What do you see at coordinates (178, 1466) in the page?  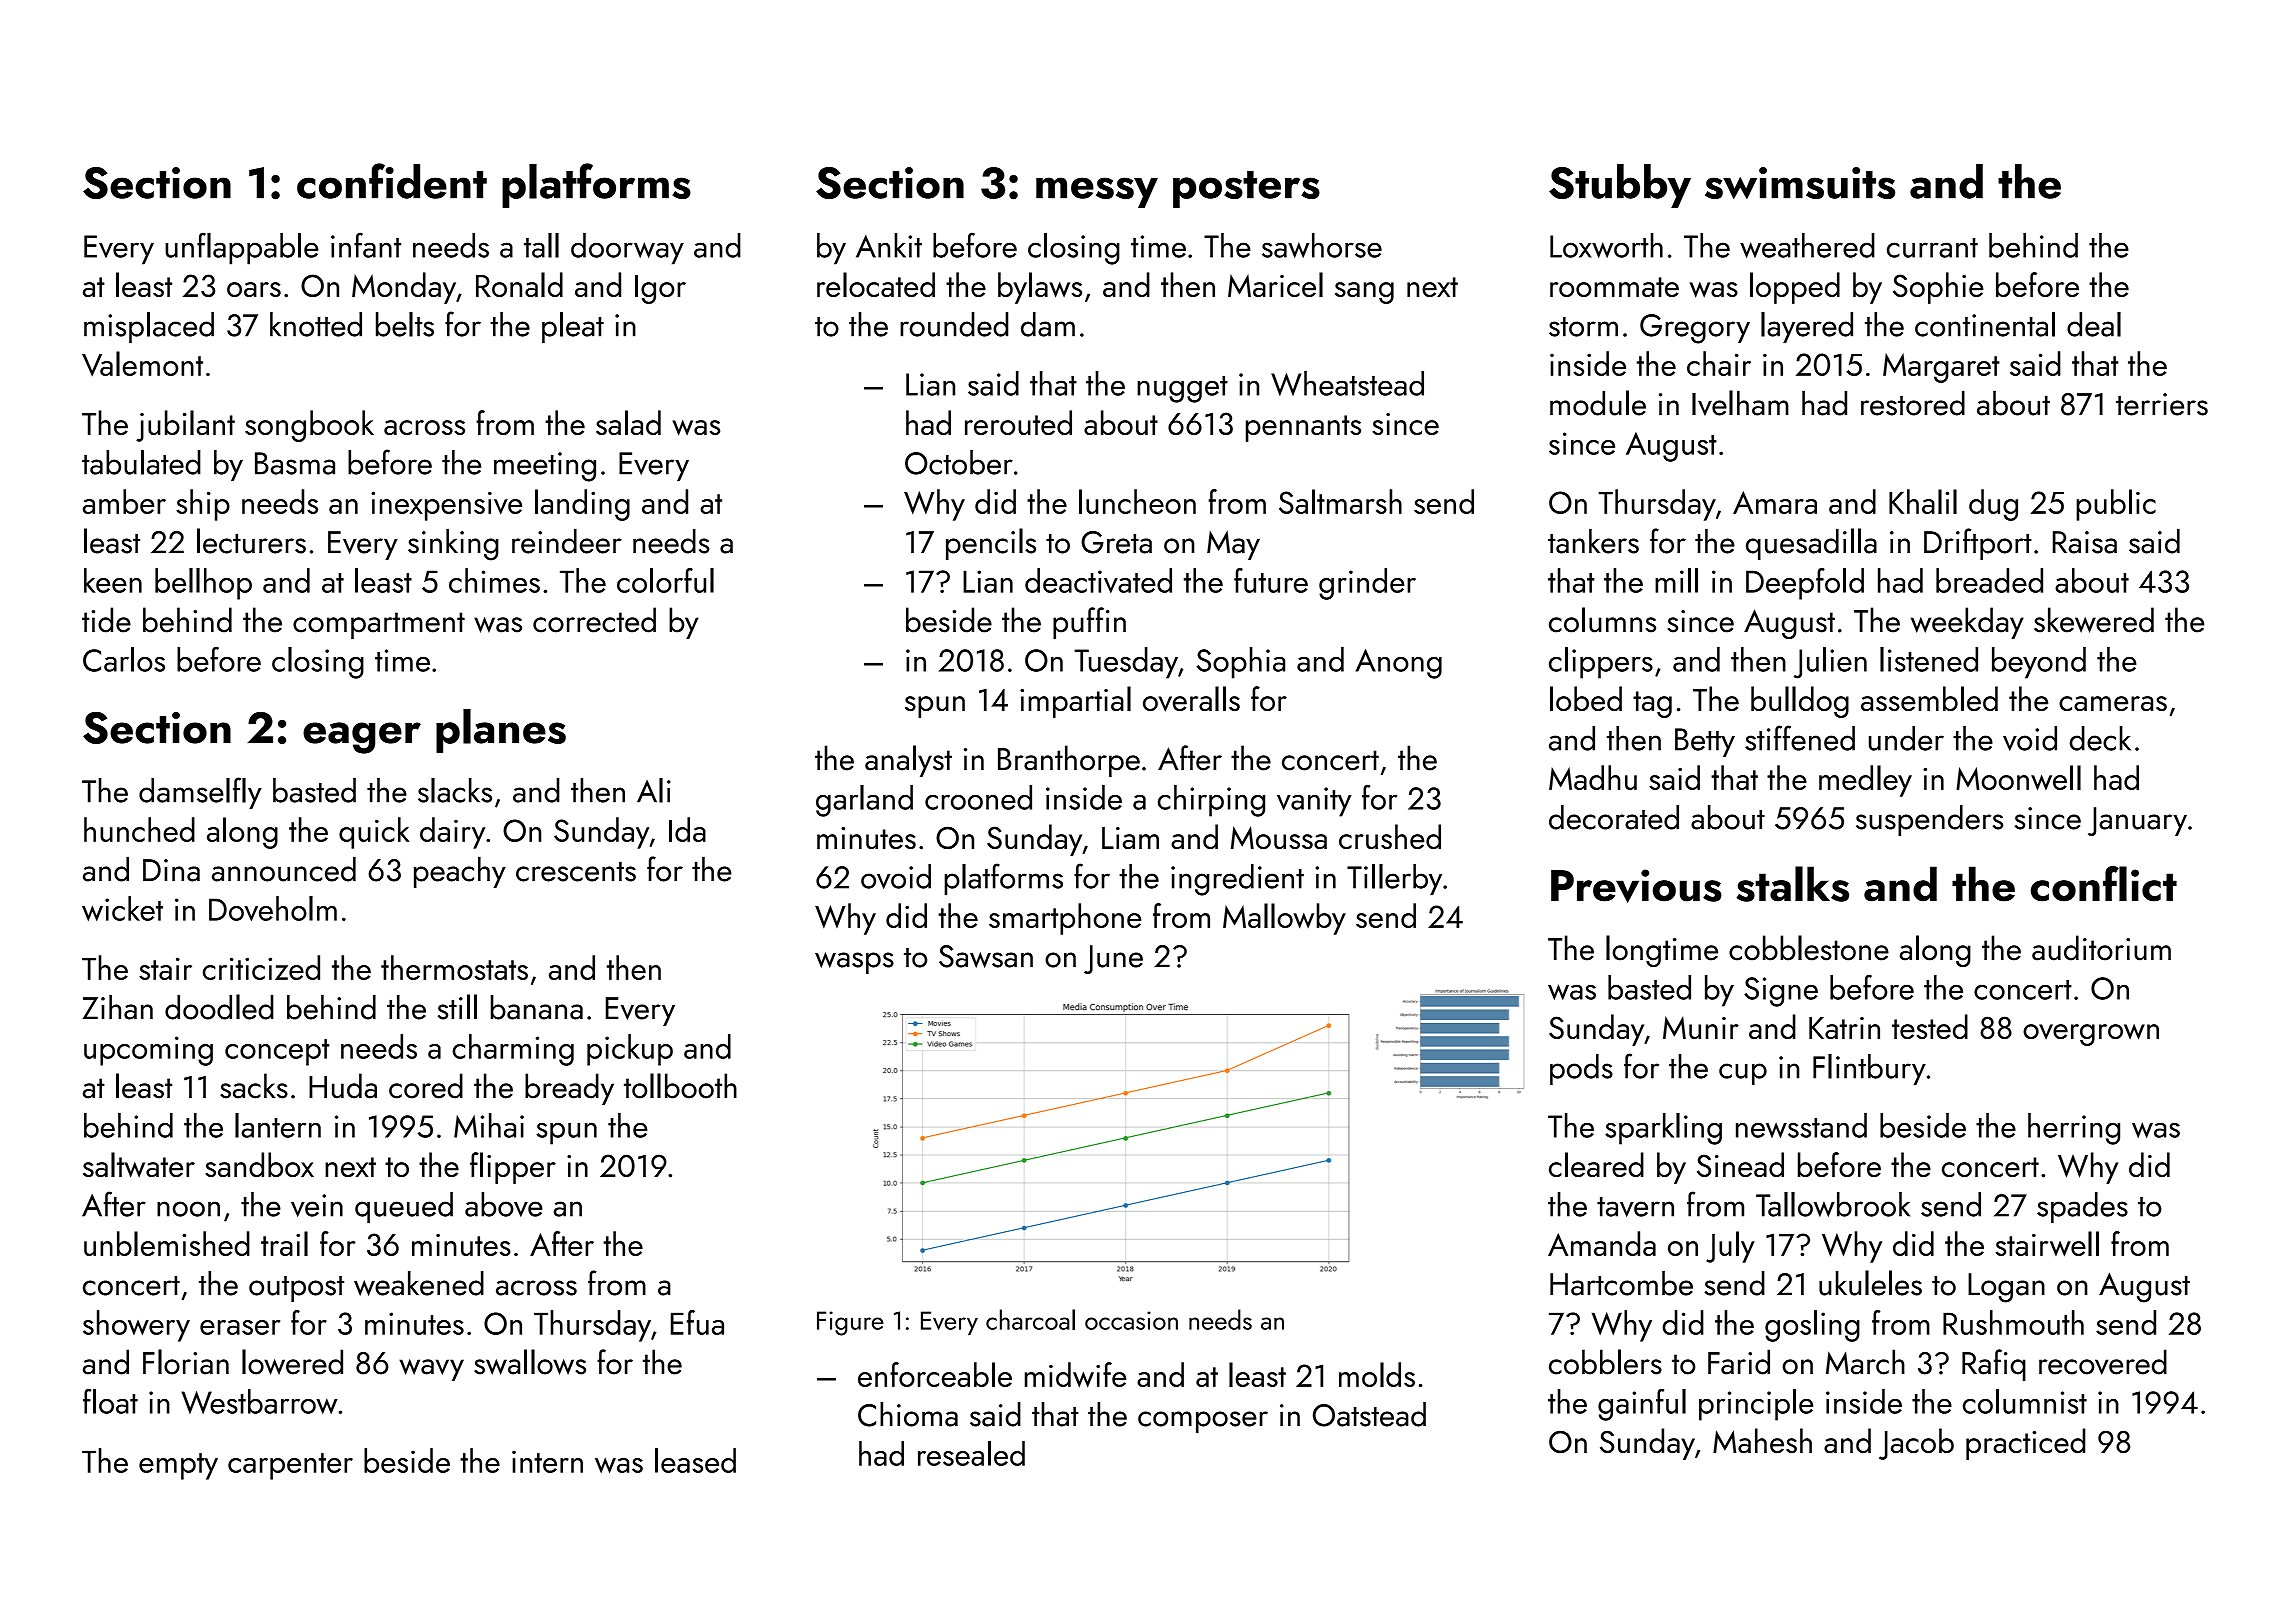 I see `empty` at bounding box center [178, 1466].
